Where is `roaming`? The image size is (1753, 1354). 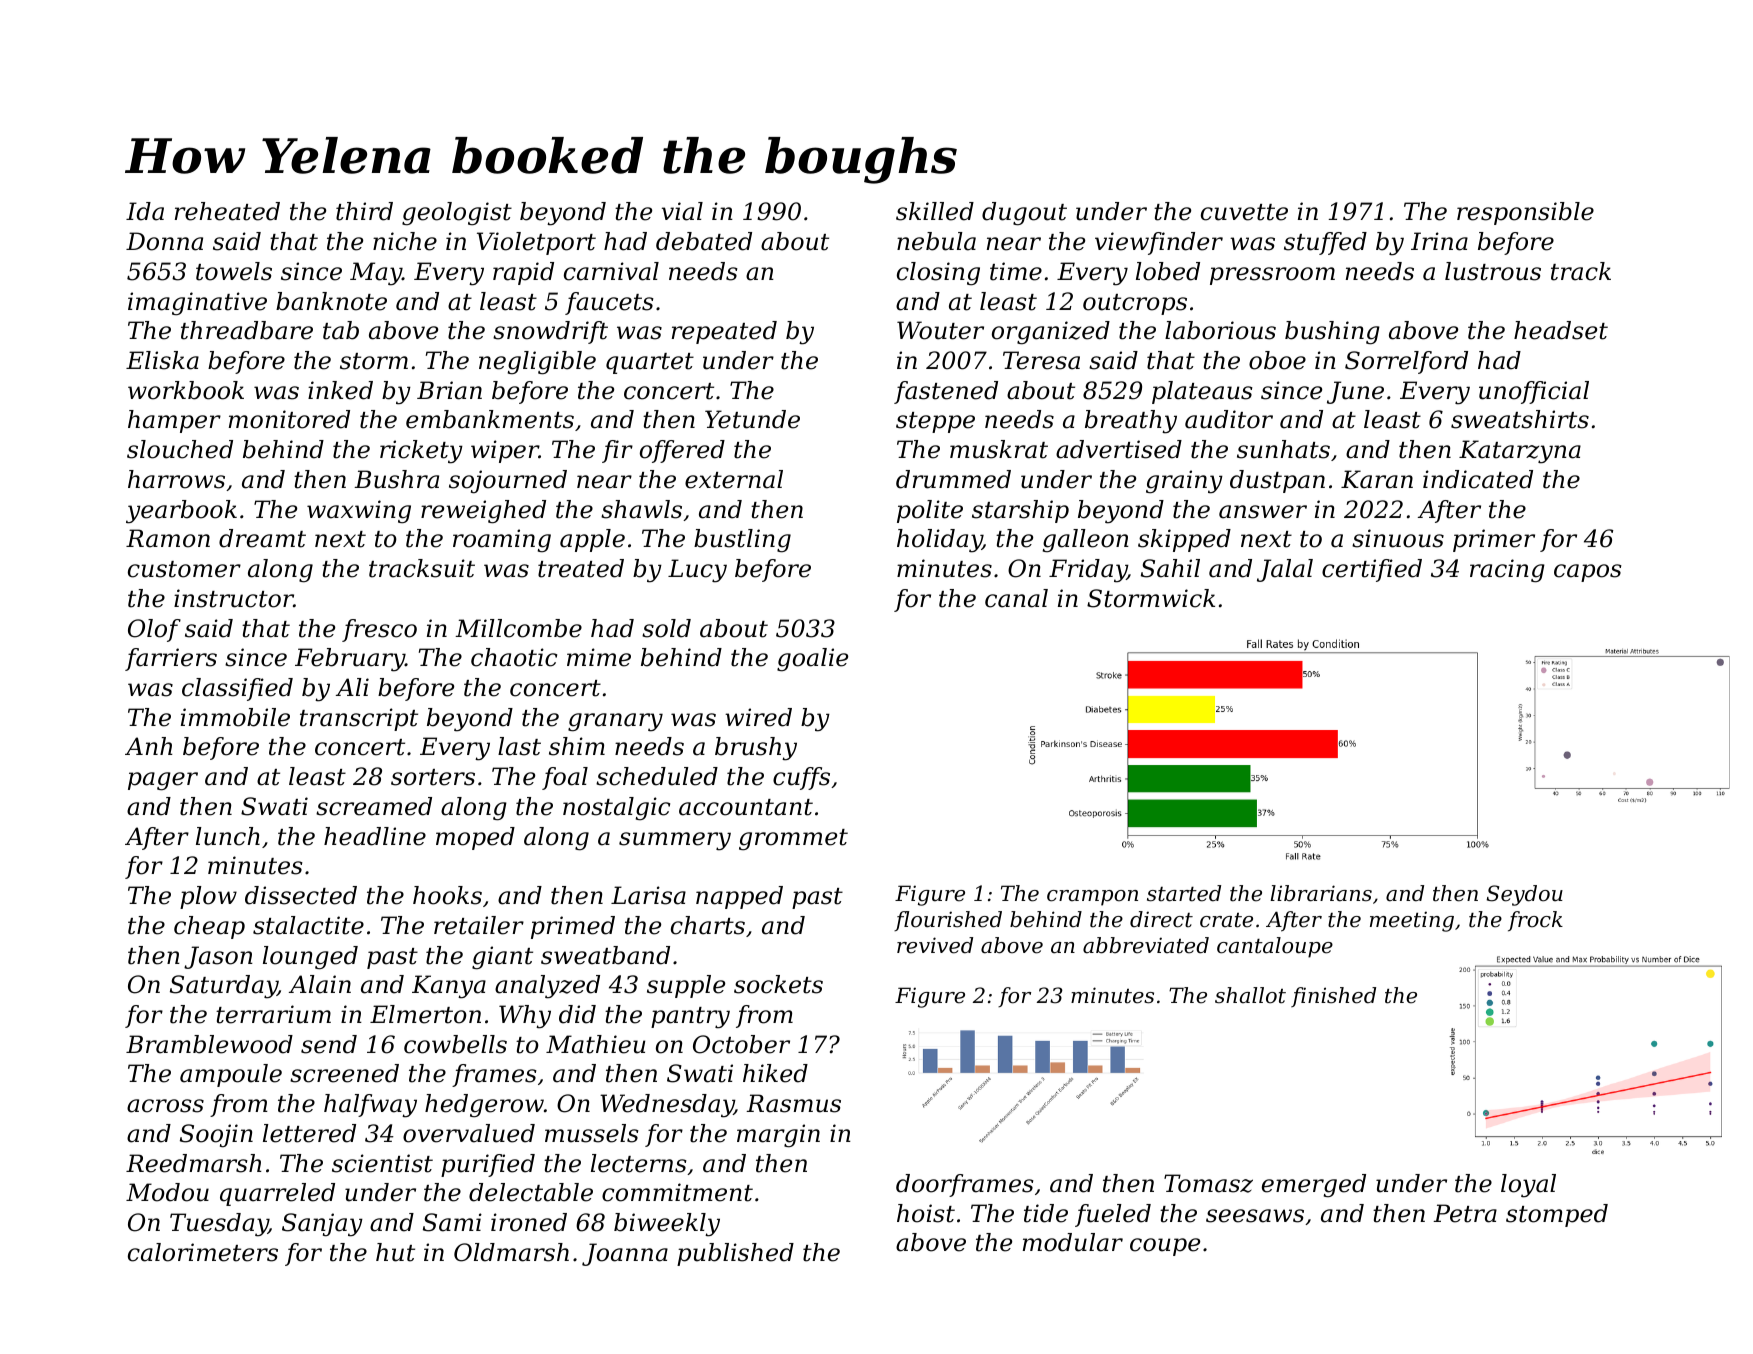
roaming is located at coordinates (502, 540).
